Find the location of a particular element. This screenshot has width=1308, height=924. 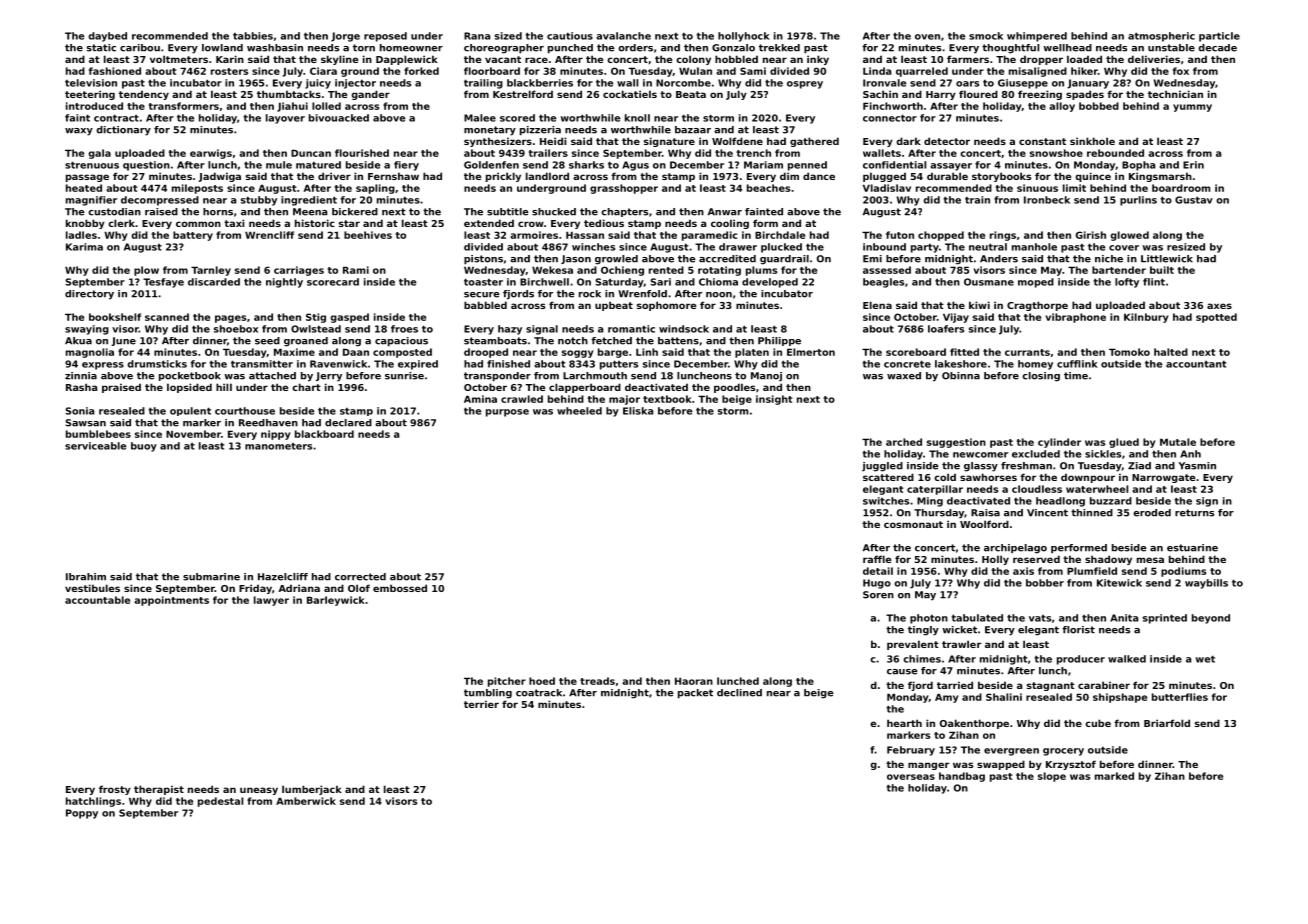

whimpered is located at coordinates (1037, 37).
